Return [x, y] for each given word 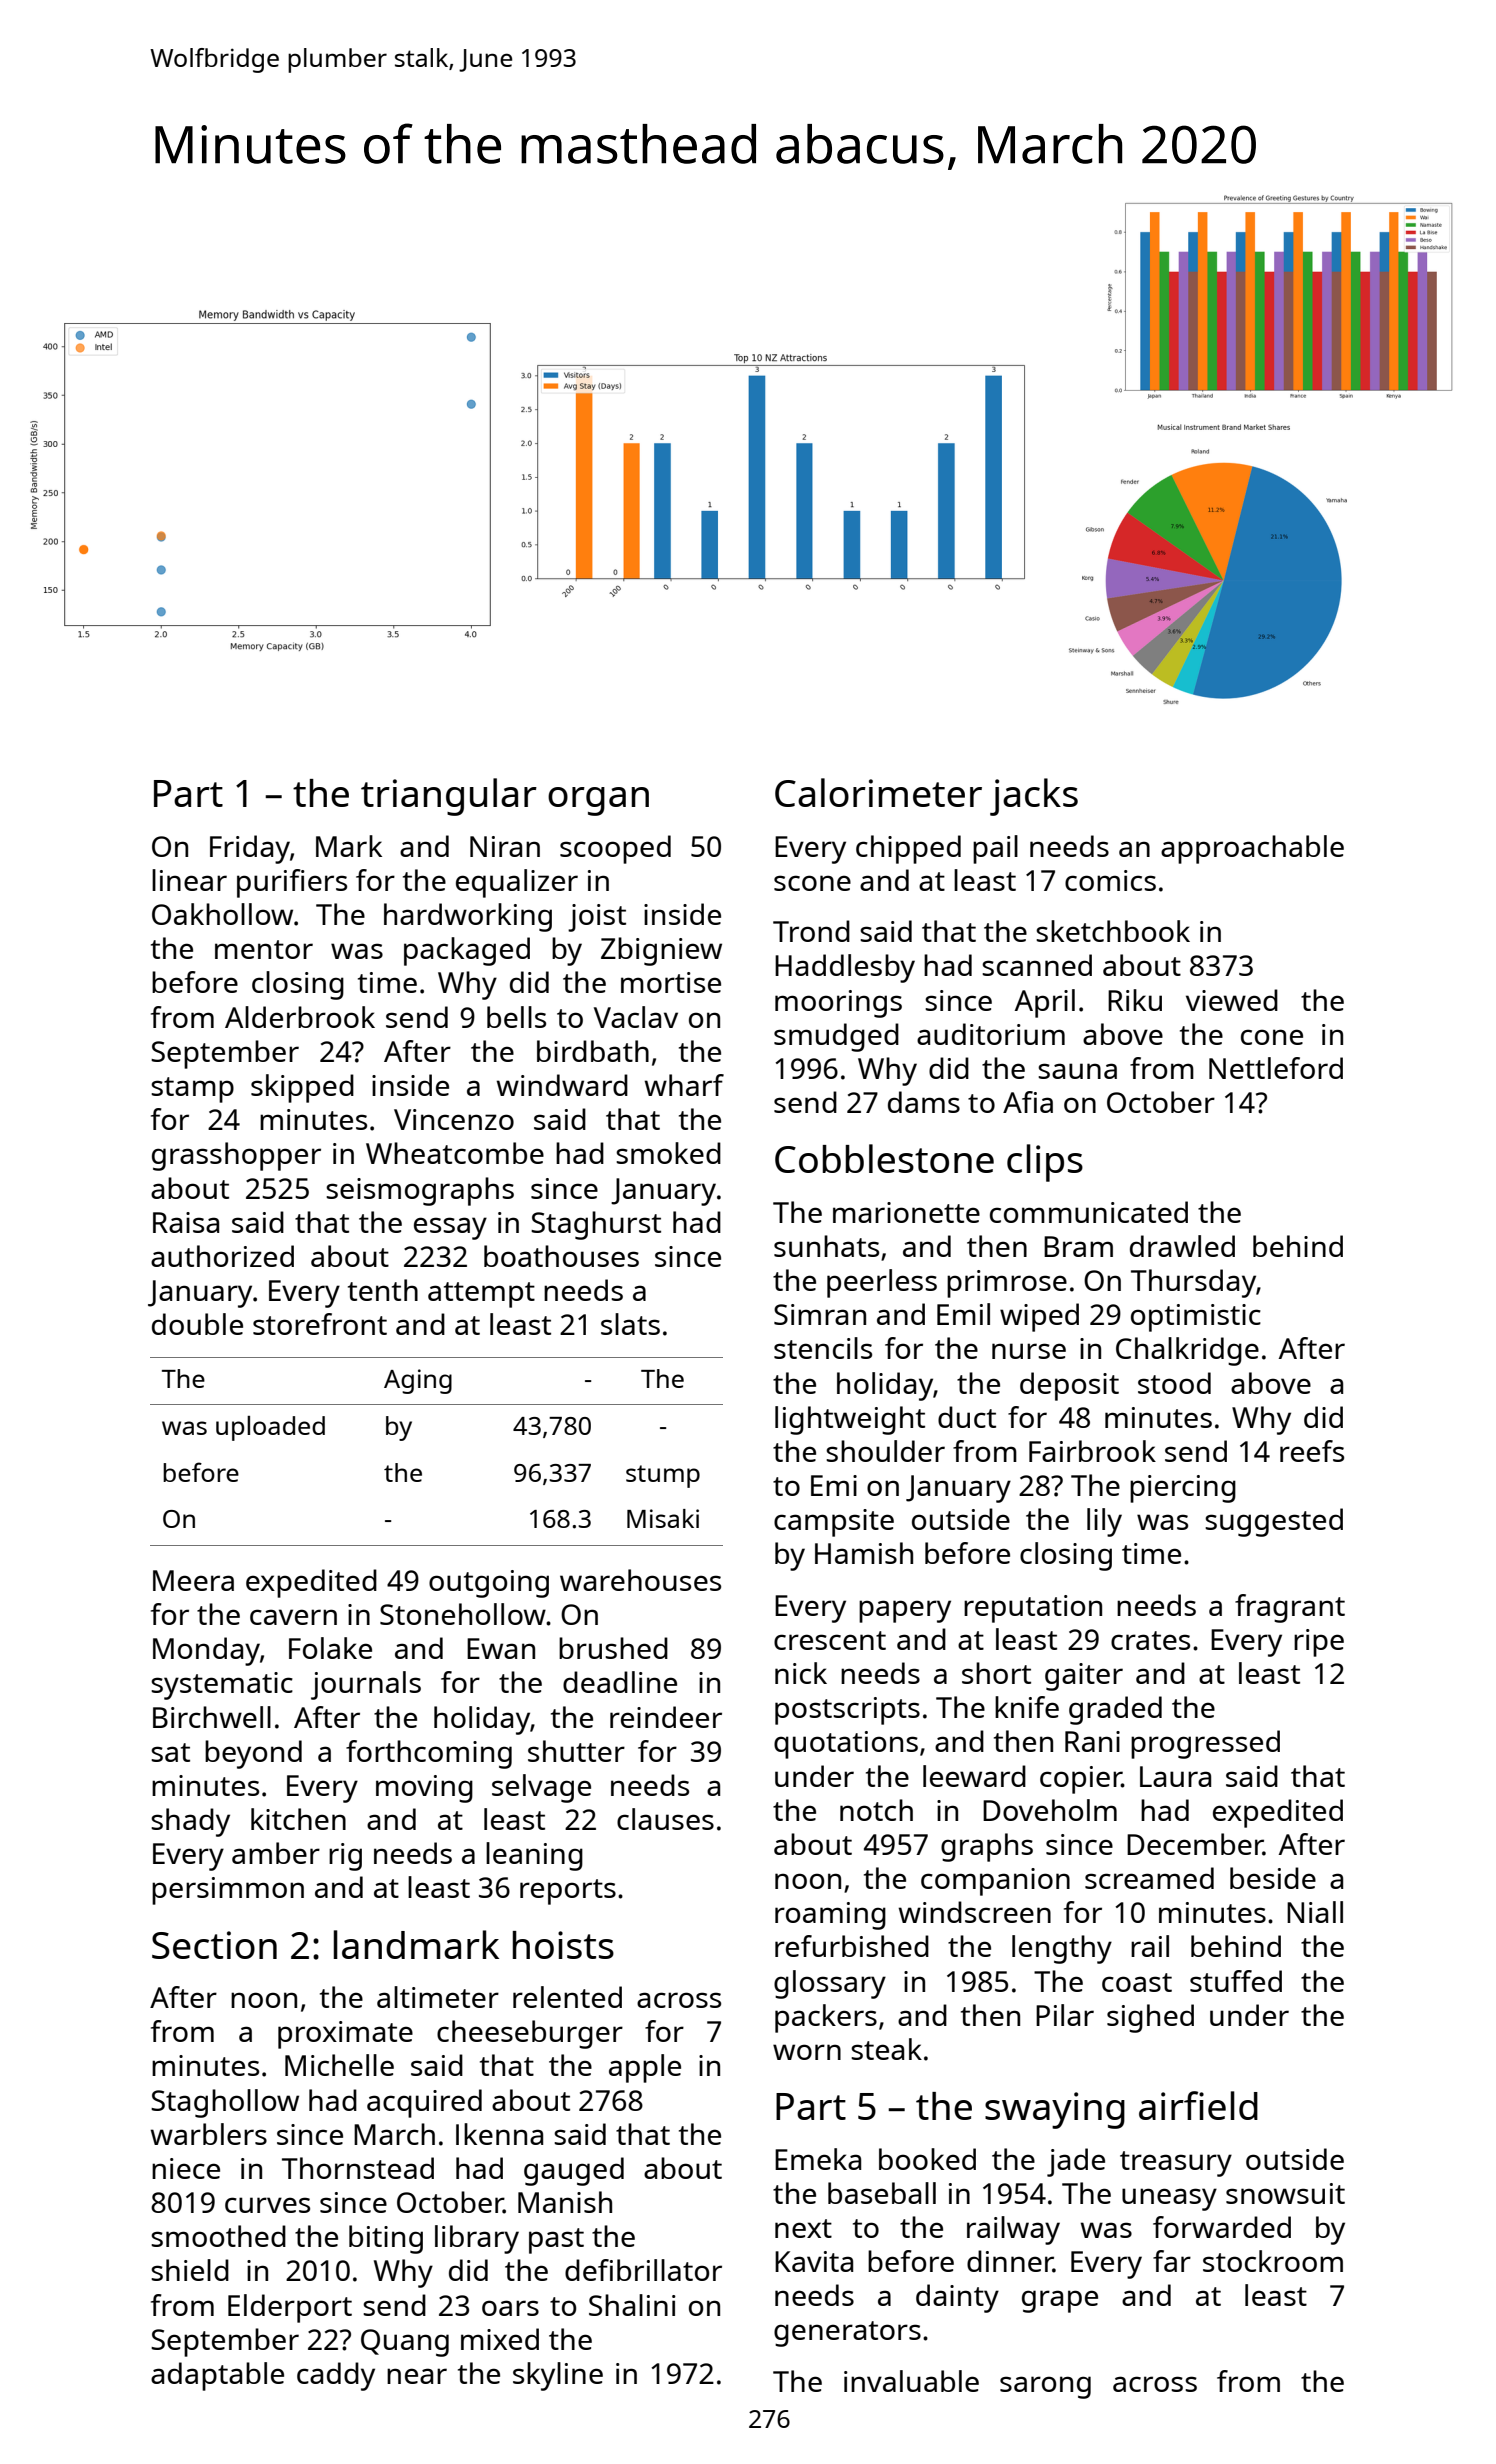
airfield [1198, 2105]
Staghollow [225, 2103]
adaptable [217, 2376]
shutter [576, 1751]
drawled [1182, 1246]
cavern [293, 1617]
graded [1115, 1710]
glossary [830, 1984]
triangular [449, 797]
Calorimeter [878, 792]
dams [924, 1102]
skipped [302, 1088]
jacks [1034, 797]
